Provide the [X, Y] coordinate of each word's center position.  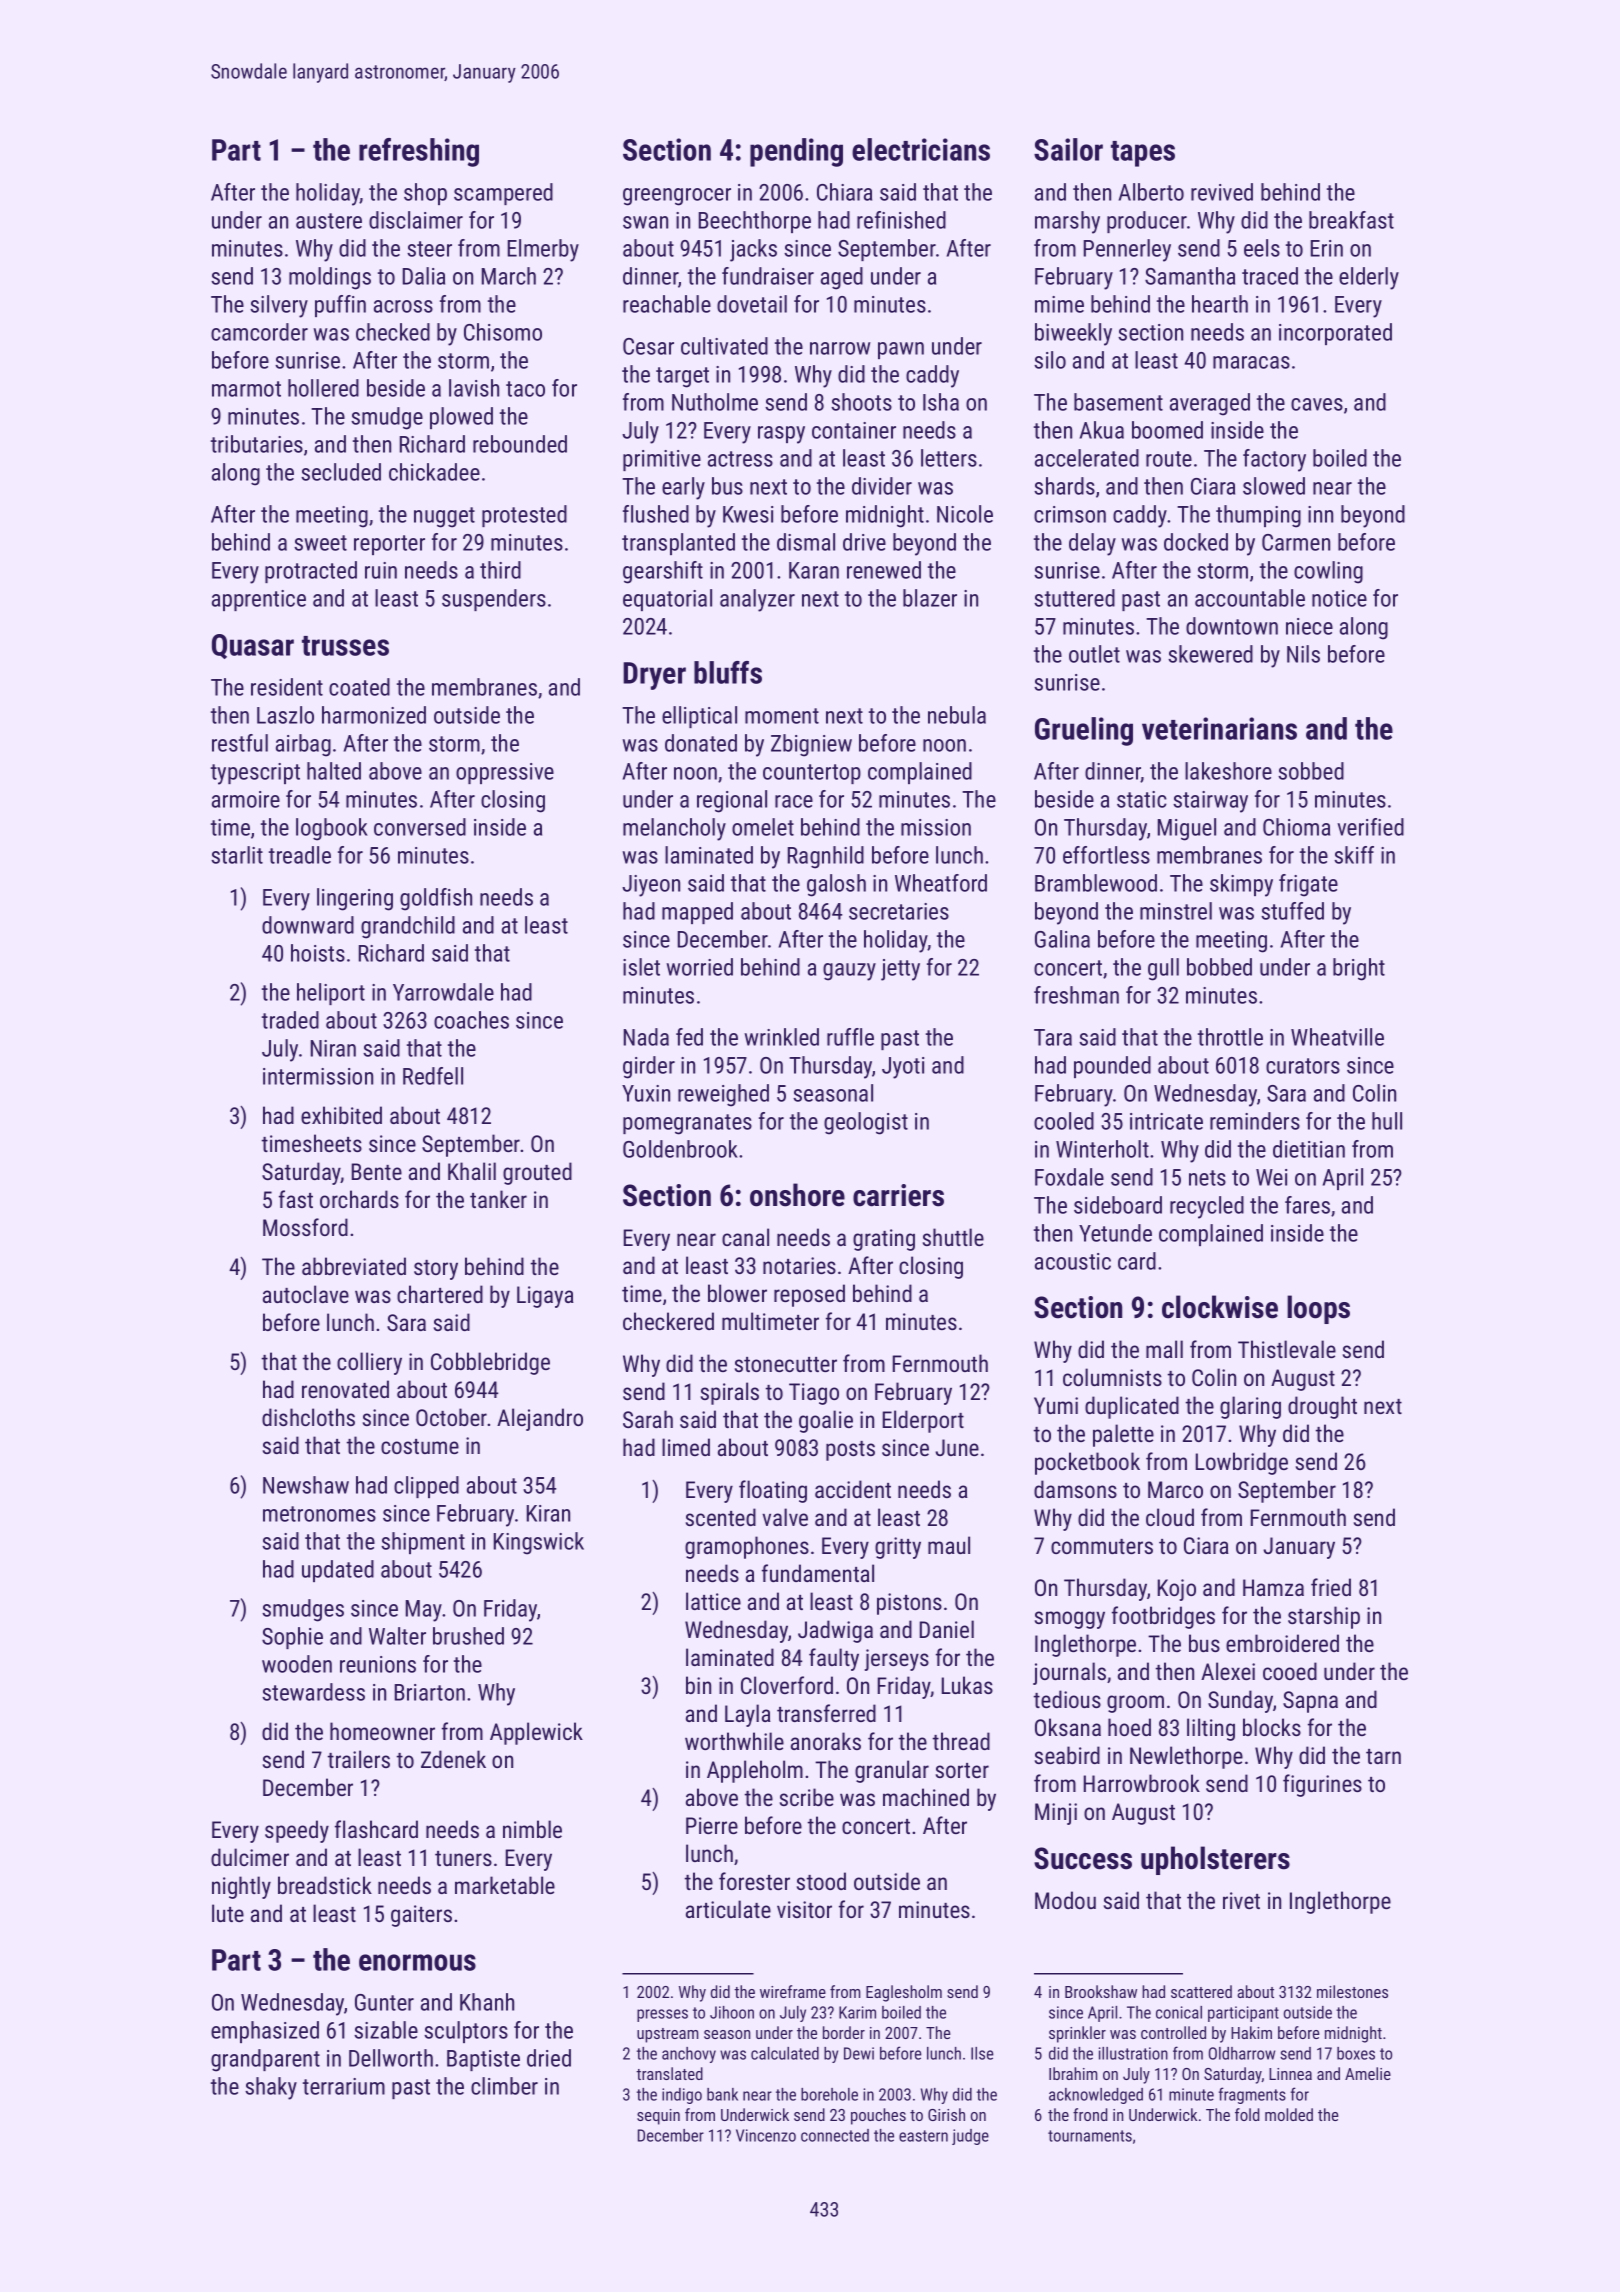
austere [329, 221]
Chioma [1296, 827]
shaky [271, 2088]
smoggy [1070, 1620]
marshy [1067, 222]
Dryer [654, 676]
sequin [658, 2117]
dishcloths [308, 1417]
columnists [1112, 1377]
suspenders [494, 600]
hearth [1220, 304]
